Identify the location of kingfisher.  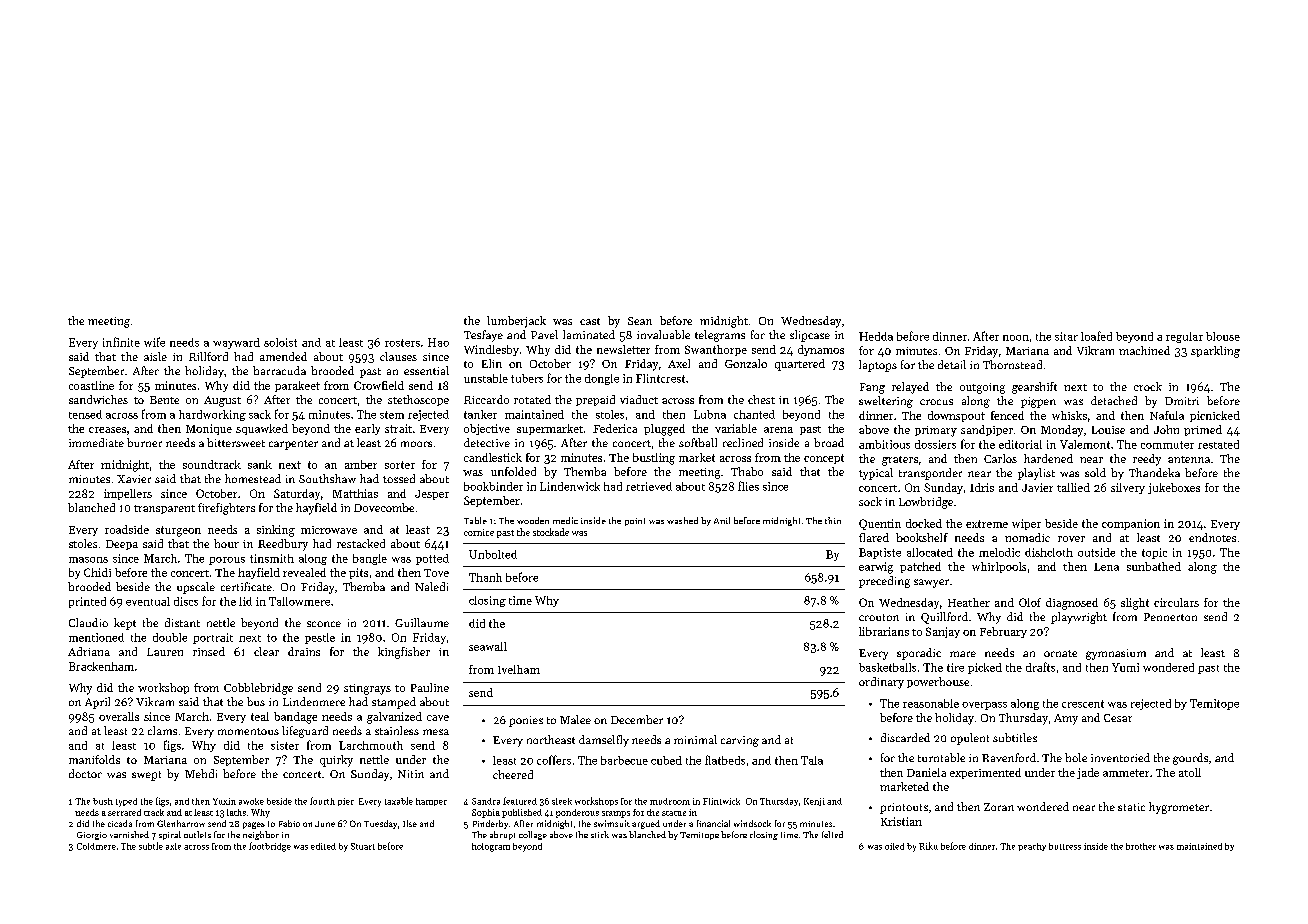
(404, 653).
